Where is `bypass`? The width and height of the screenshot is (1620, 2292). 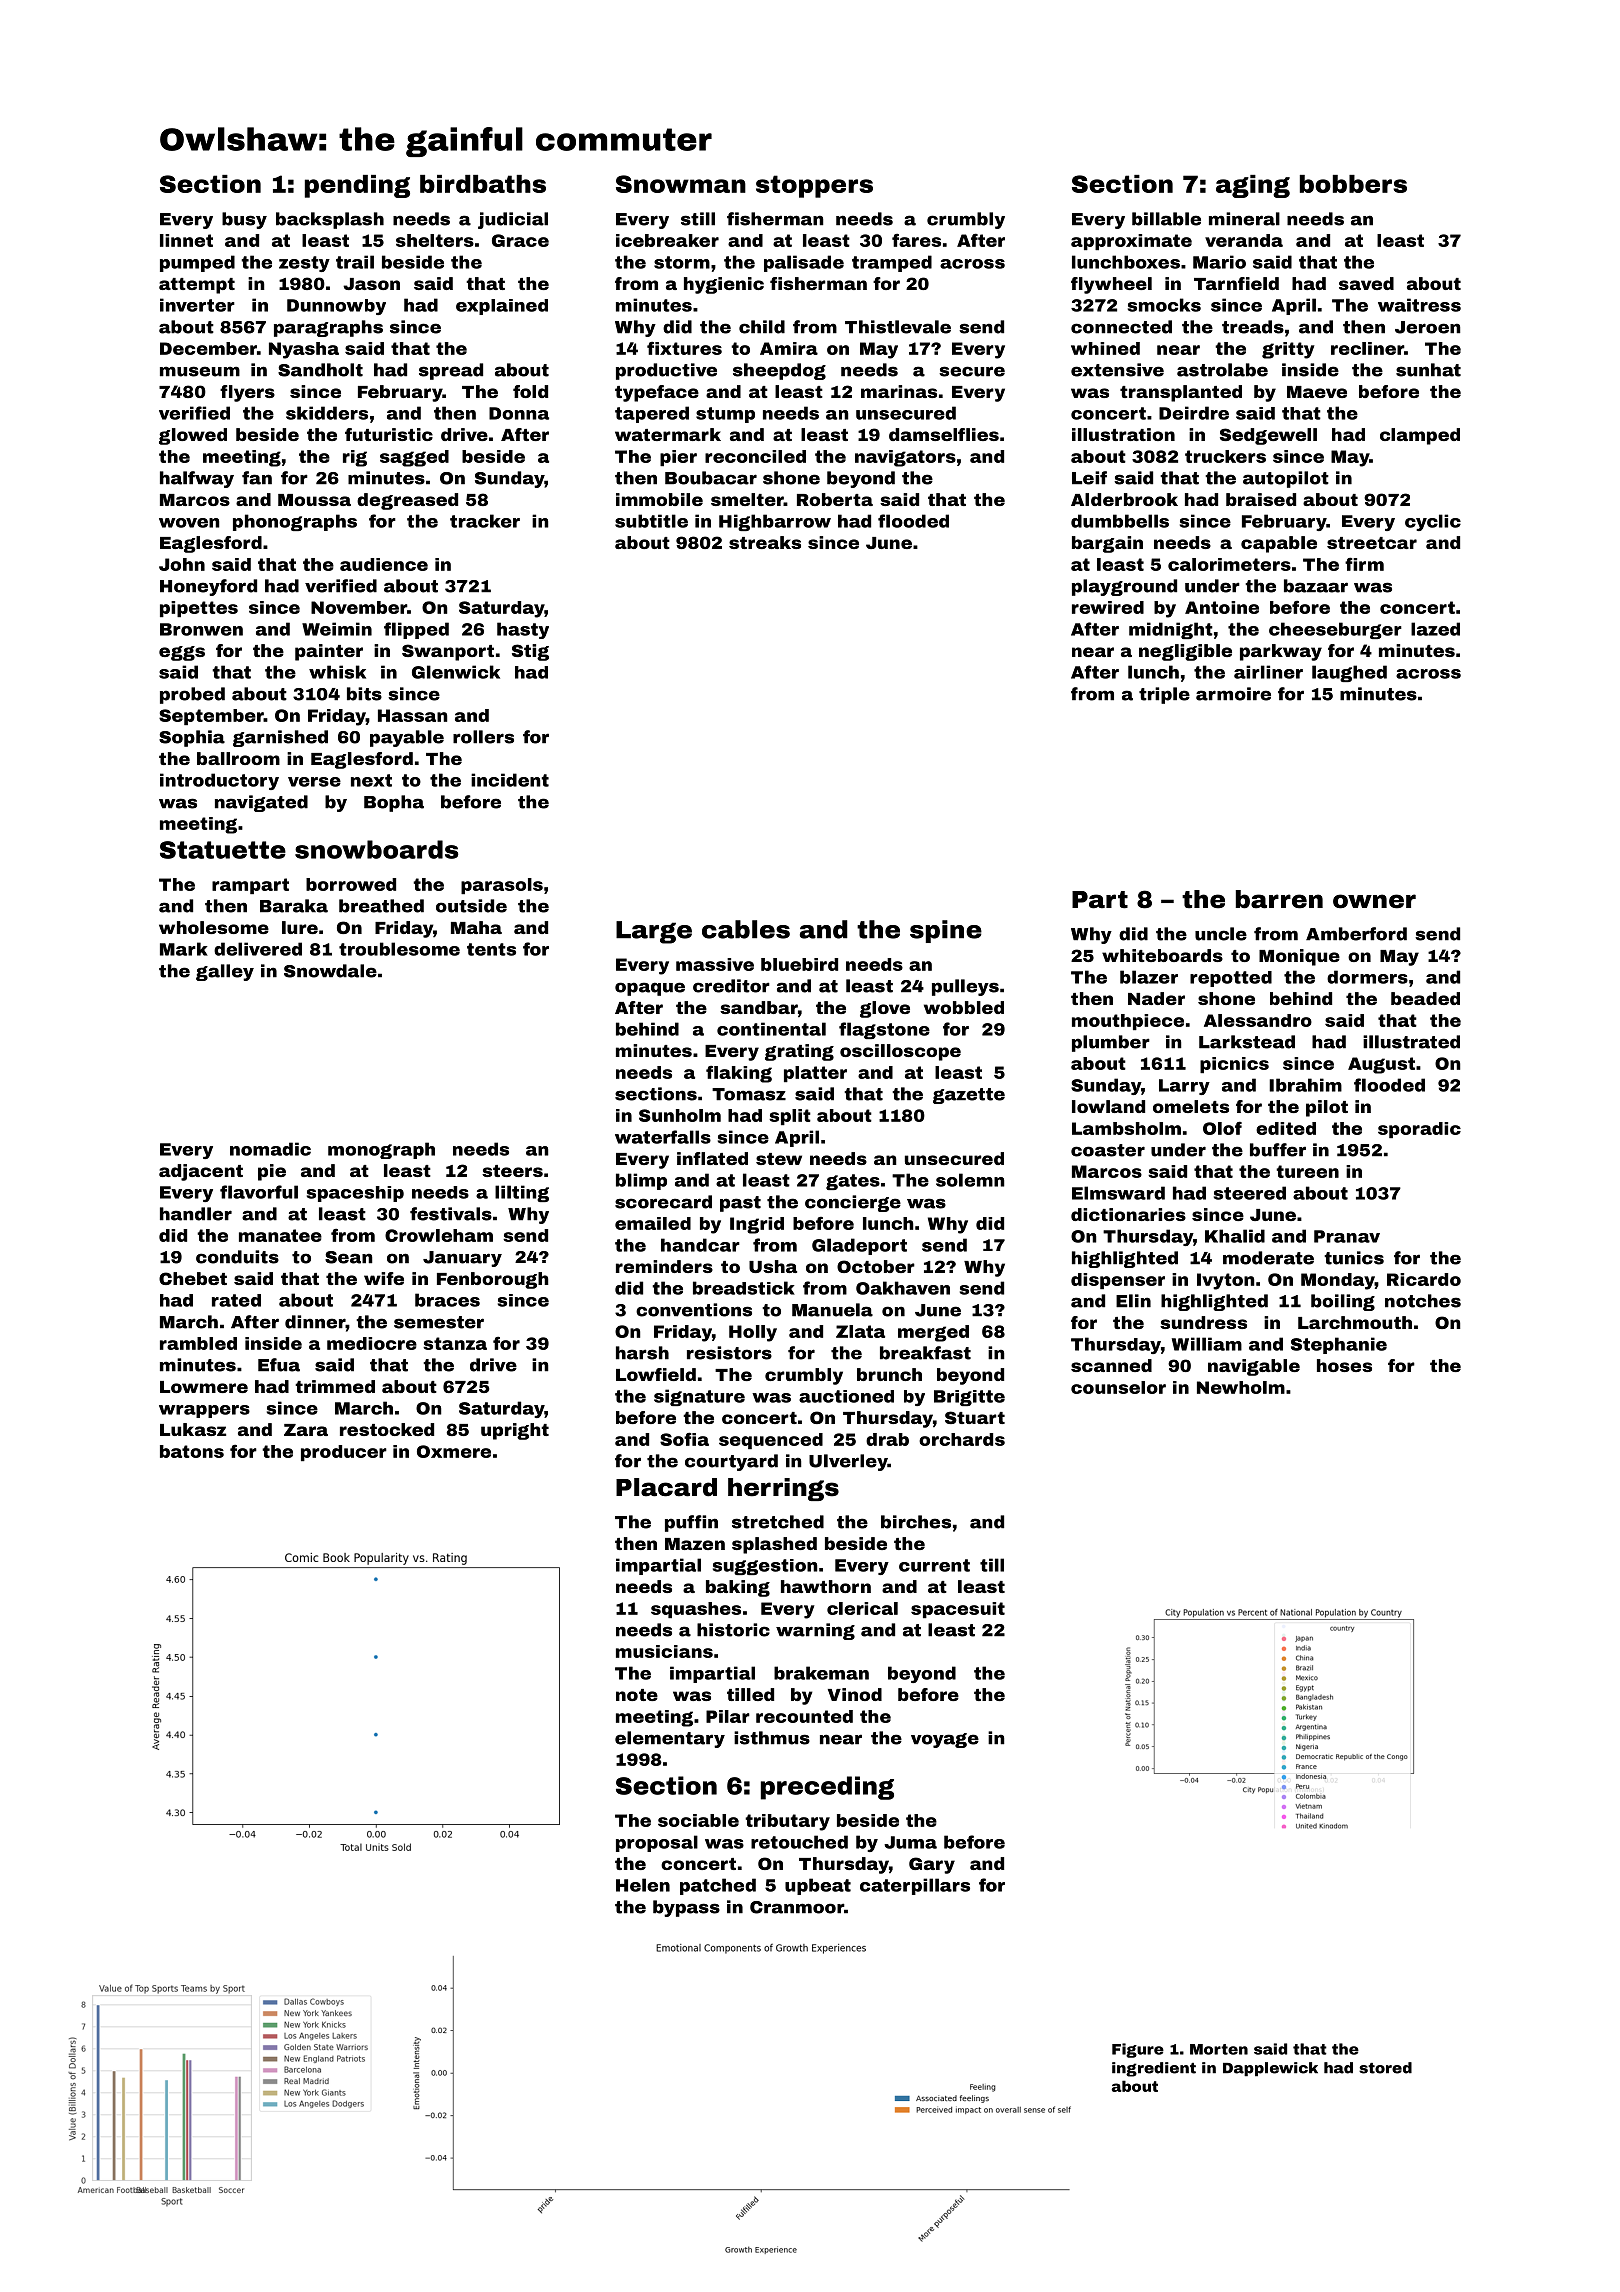
bypass is located at coordinates (686, 1908).
